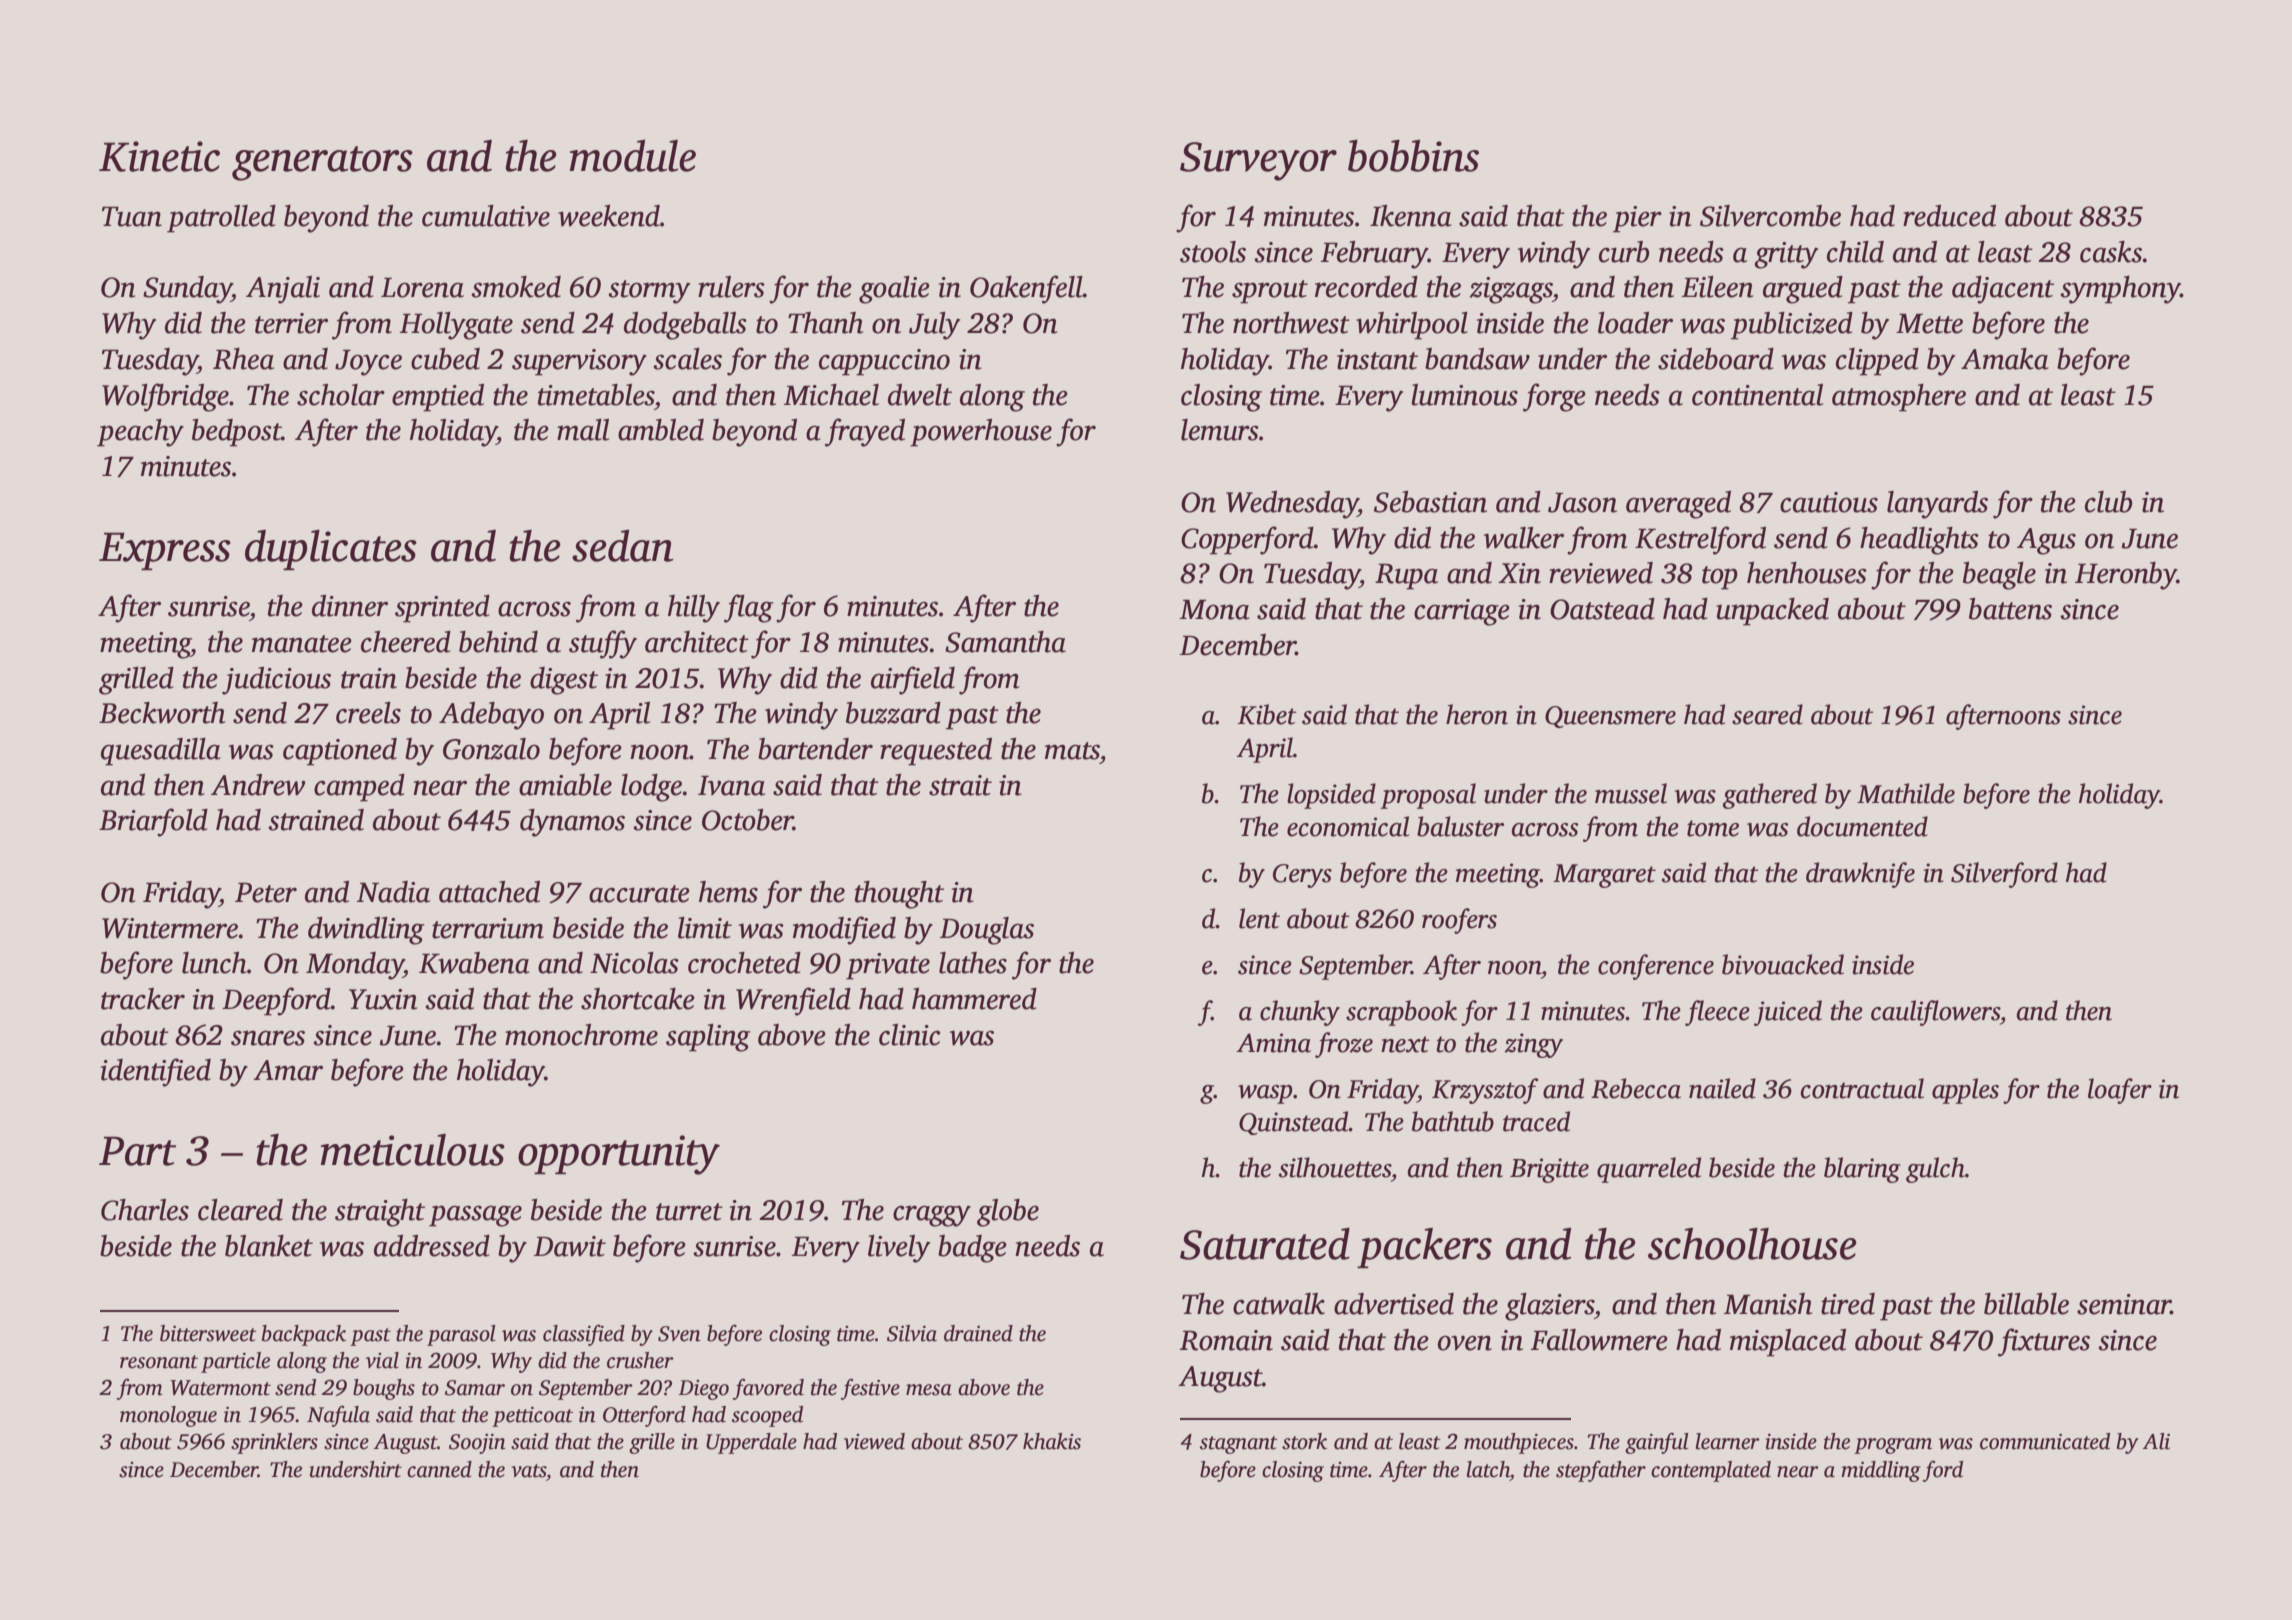 The width and height of the image is (2292, 1620). Describe the element at coordinates (1052, 1441) in the image. I see `khakis` at that location.
